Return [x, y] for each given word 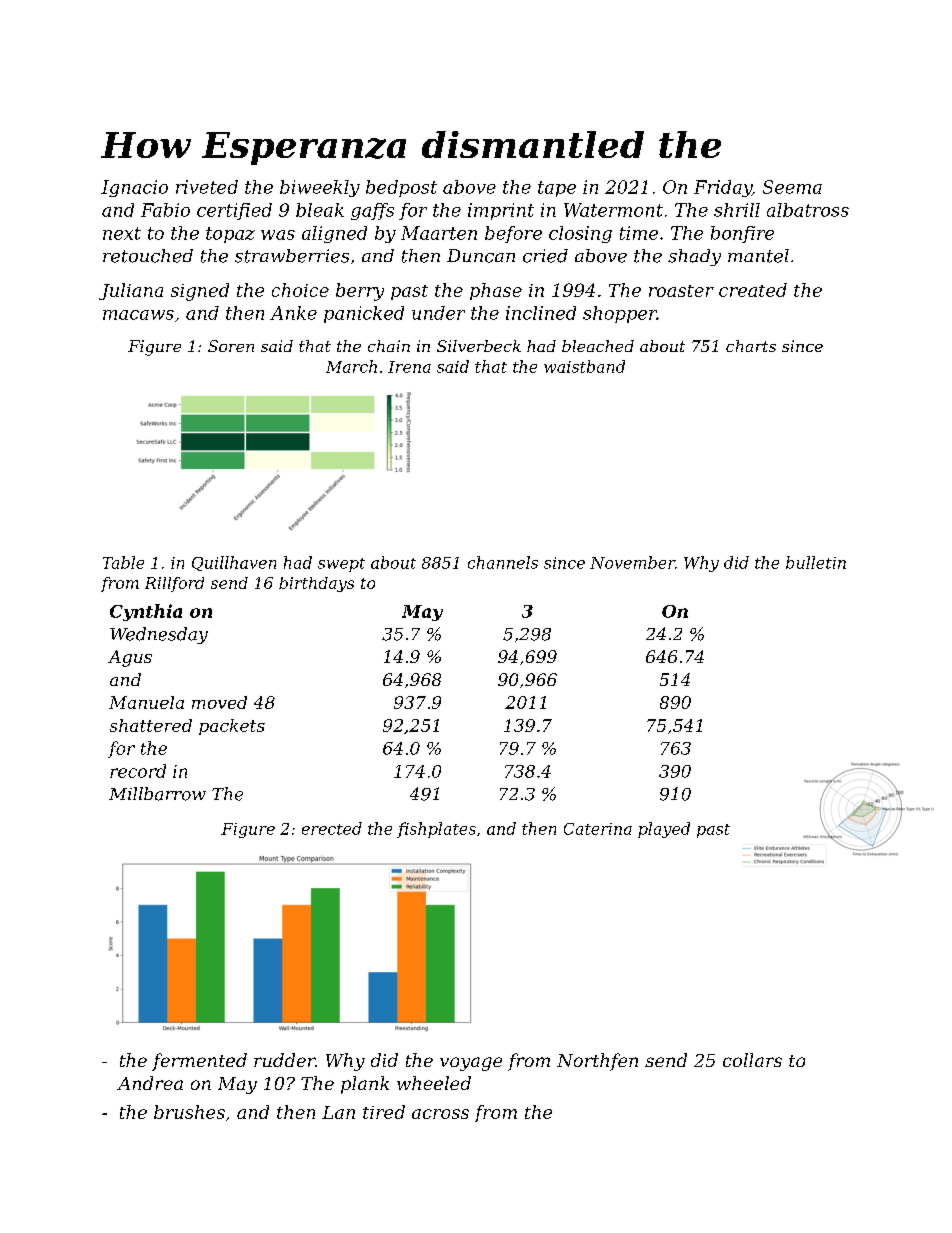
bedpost [401, 188]
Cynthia [146, 612]
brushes [189, 1112]
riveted [207, 187]
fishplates [436, 830]
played [664, 830]
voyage [471, 1064]
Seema [792, 187]
